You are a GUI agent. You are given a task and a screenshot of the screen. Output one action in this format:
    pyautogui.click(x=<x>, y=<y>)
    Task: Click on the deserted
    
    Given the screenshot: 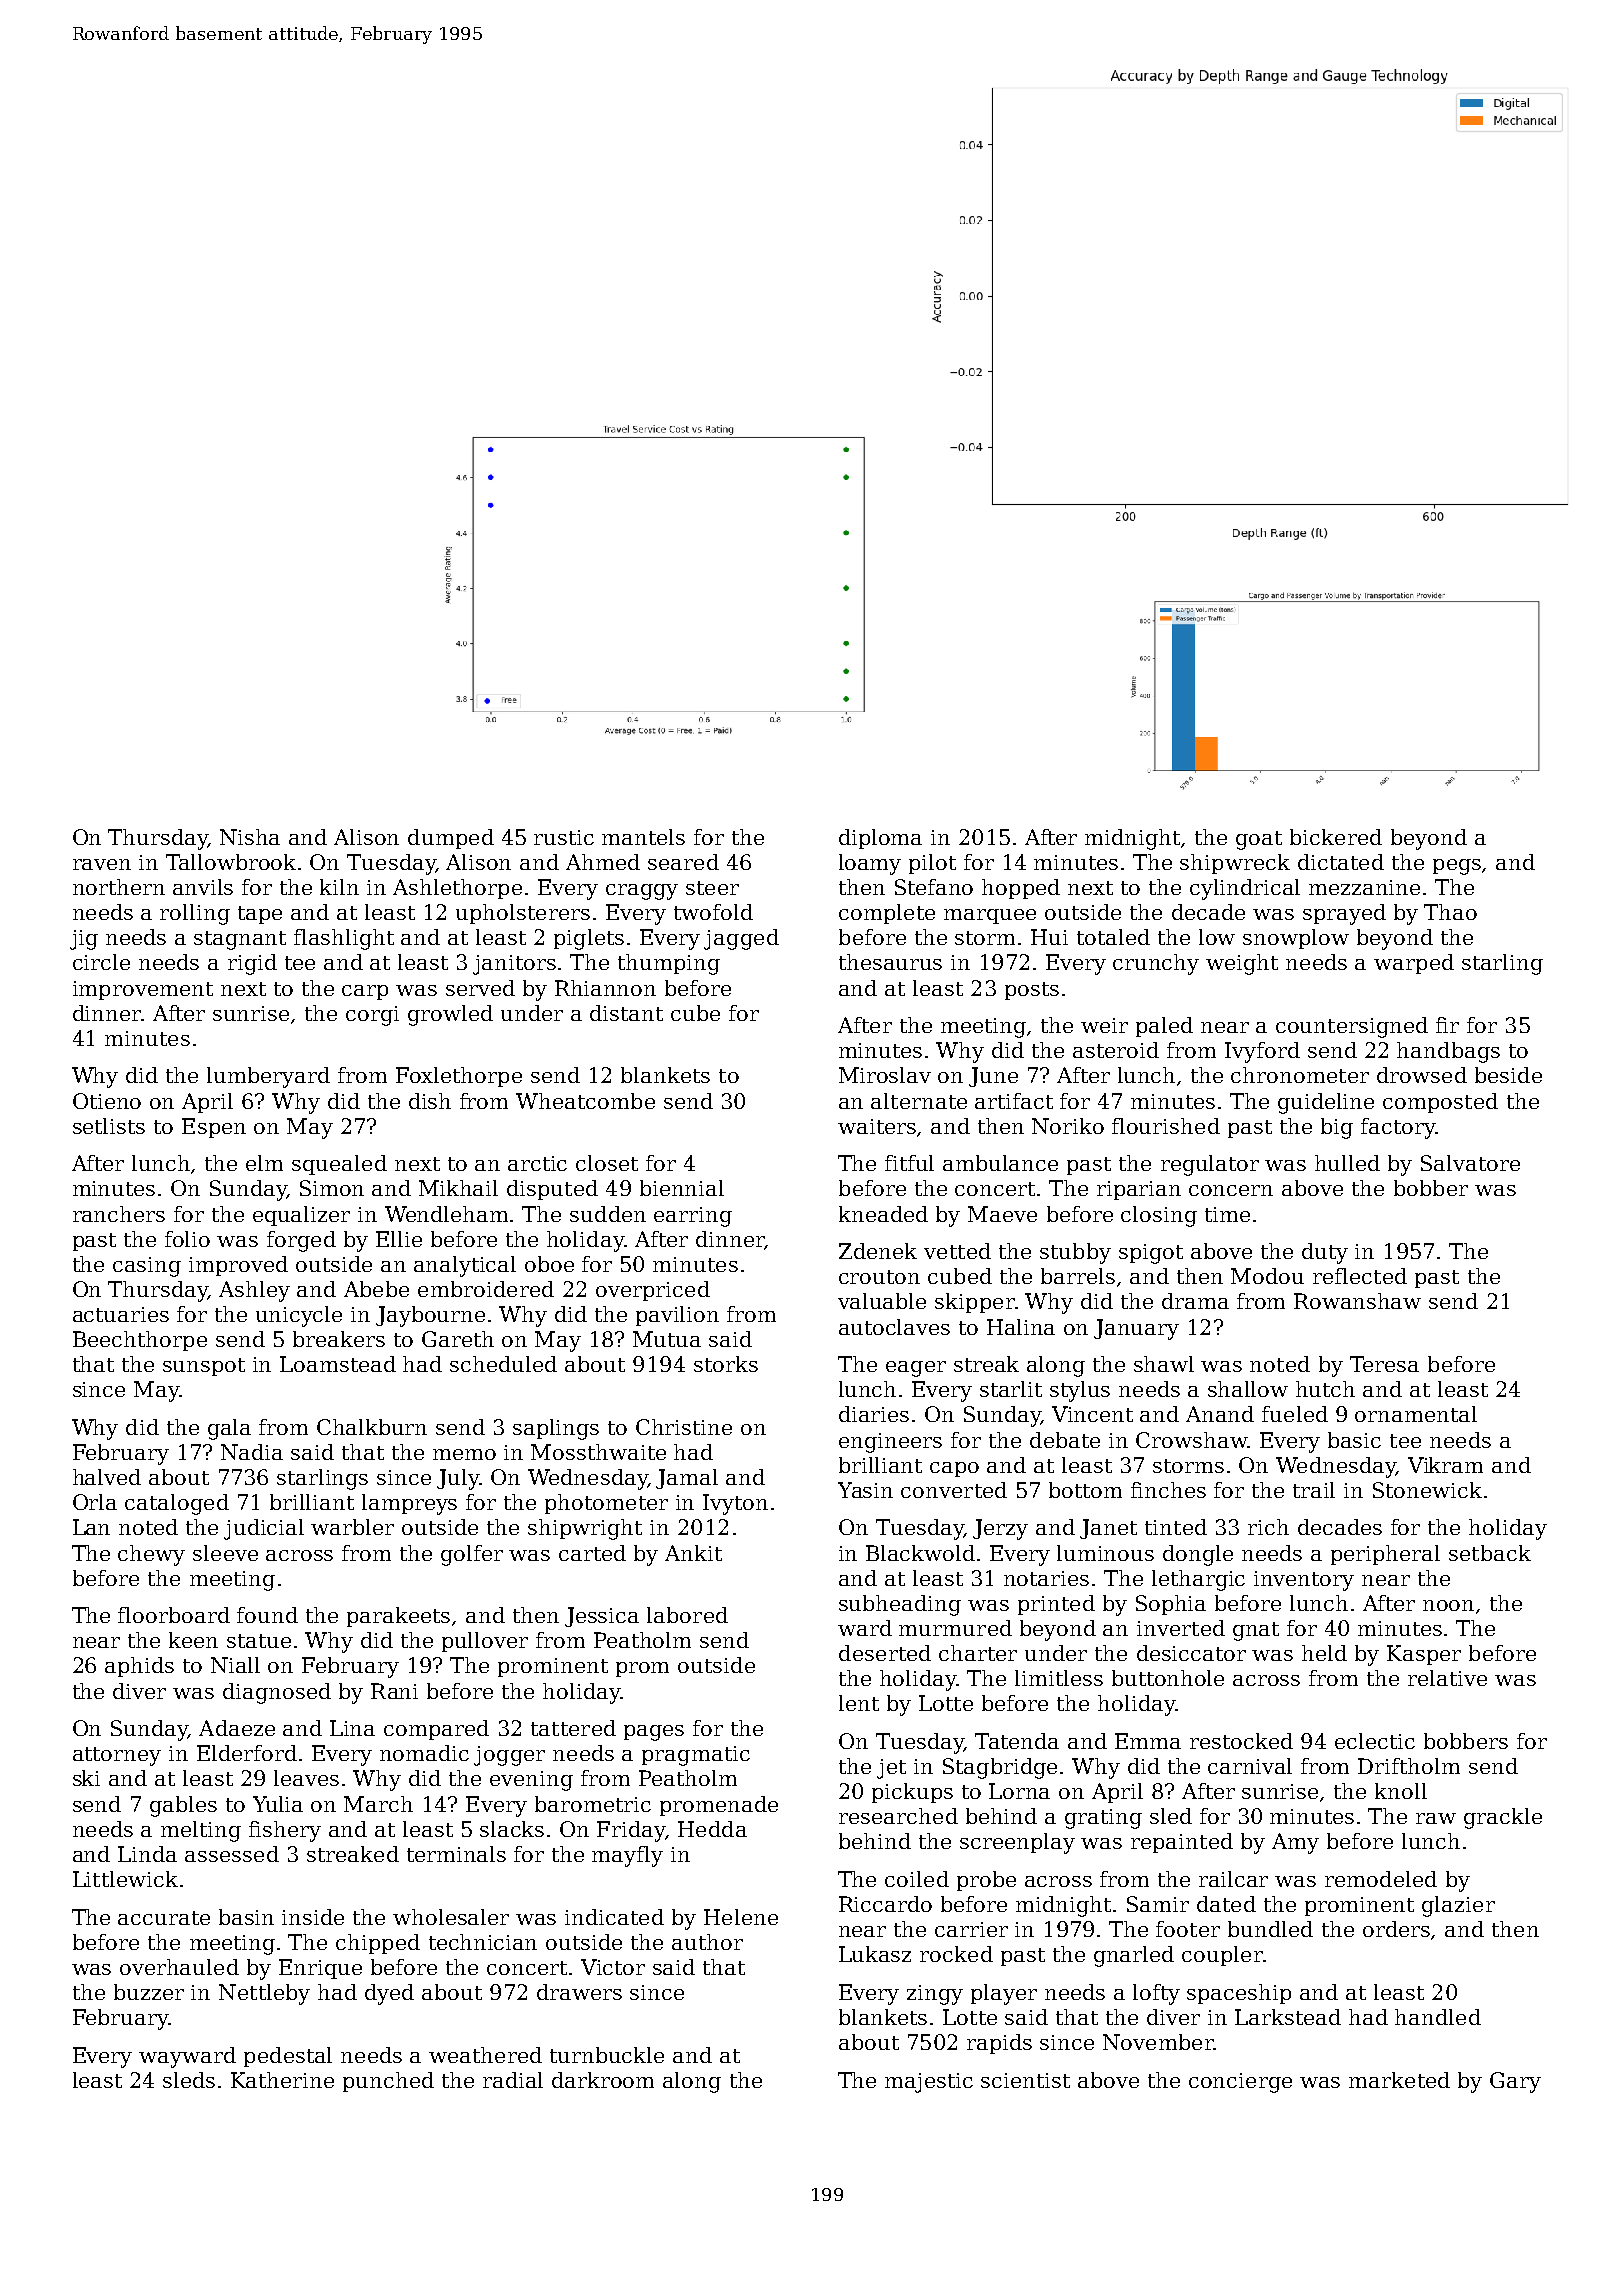 What is the action you would take?
    pyautogui.click(x=885, y=1653)
